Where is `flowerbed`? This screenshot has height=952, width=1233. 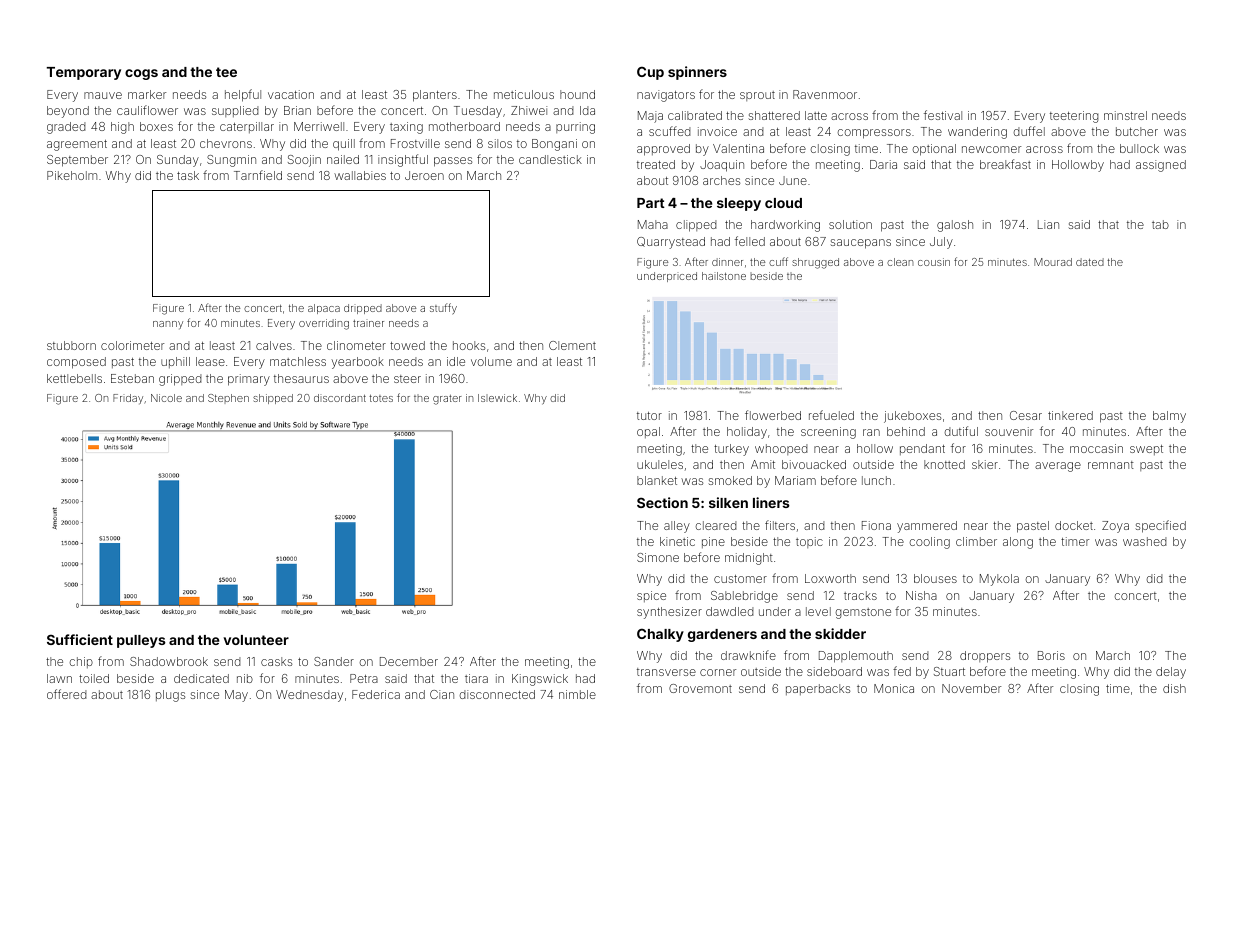 flowerbed is located at coordinates (773, 415).
